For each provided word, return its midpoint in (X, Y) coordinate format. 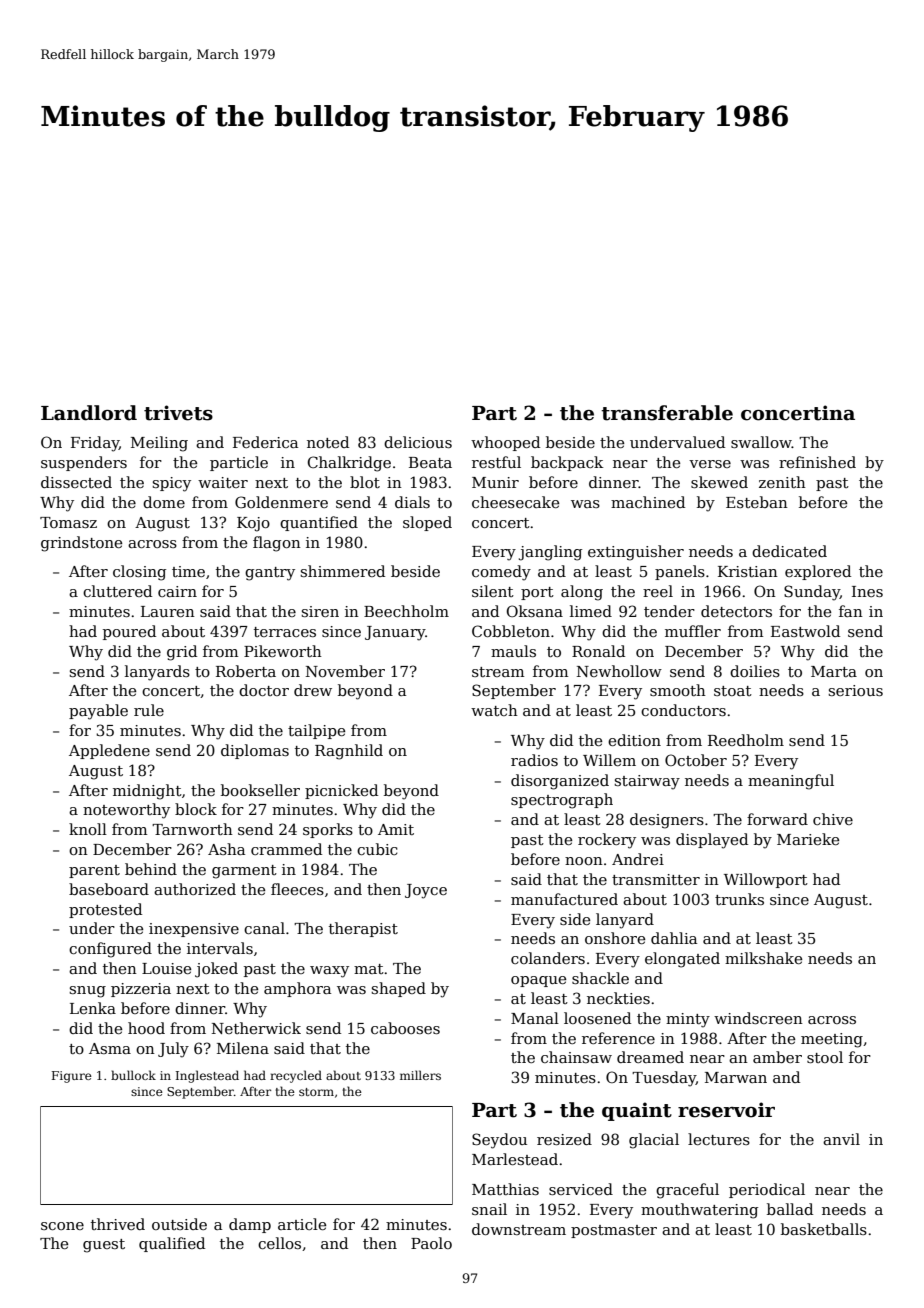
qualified (172, 1244)
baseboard (109, 889)
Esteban (757, 502)
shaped (398, 989)
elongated (682, 960)
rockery (607, 841)
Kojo (253, 524)
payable (98, 712)
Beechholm (406, 611)
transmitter (656, 879)
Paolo (431, 1243)
